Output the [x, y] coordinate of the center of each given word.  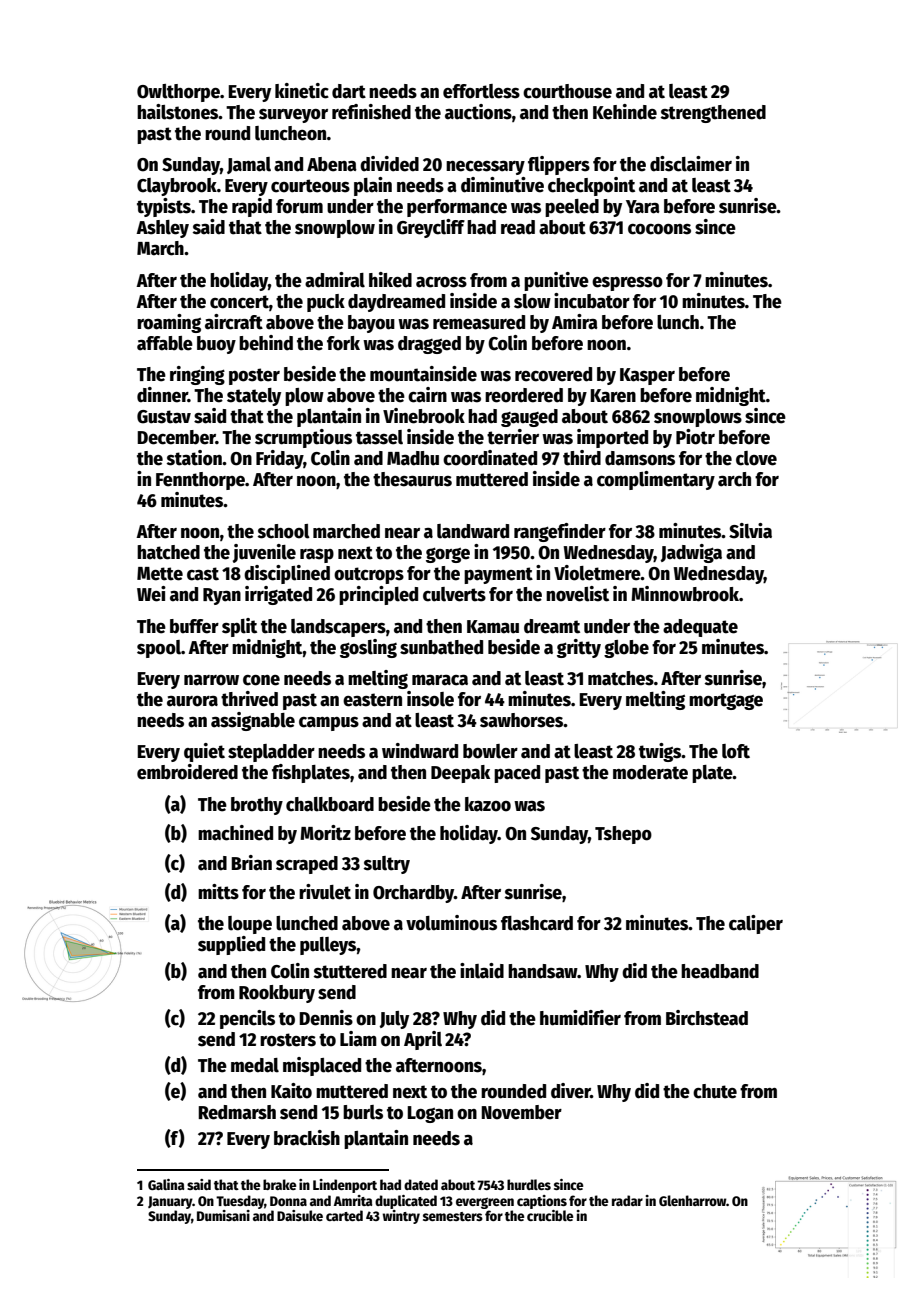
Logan [430, 1114]
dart [349, 91]
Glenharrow [693, 1200]
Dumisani [223, 1215]
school [284, 531]
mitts [218, 892]
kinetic [302, 91]
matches [621, 678]
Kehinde [625, 112]
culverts [454, 594]
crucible [550, 1215]
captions [542, 1202]
